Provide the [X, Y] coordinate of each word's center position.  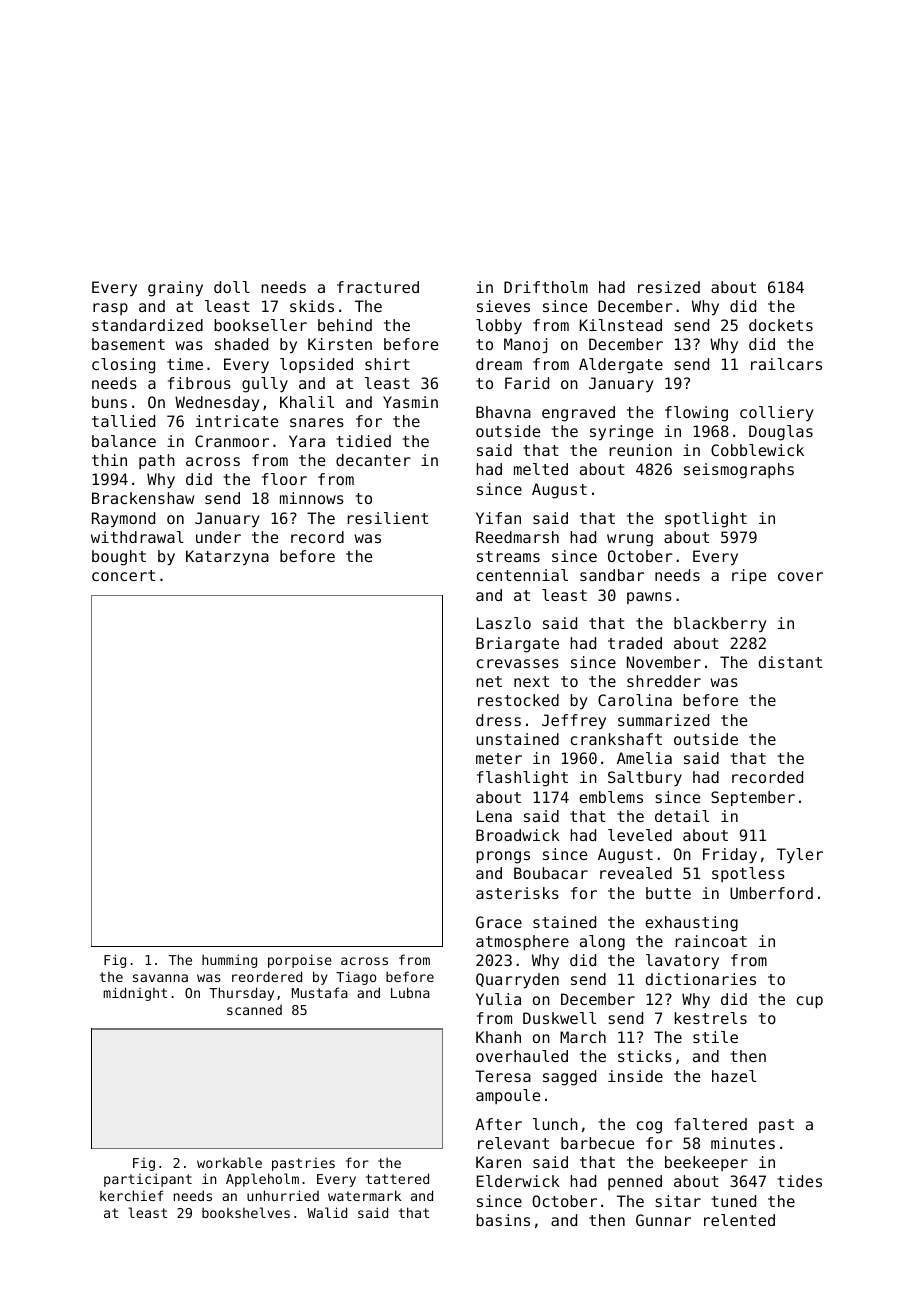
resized [669, 287]
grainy [175, 289]
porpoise [300, 961]
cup [810, 1002]
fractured [378, 287]
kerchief [131, 1195]
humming [229, 961]
